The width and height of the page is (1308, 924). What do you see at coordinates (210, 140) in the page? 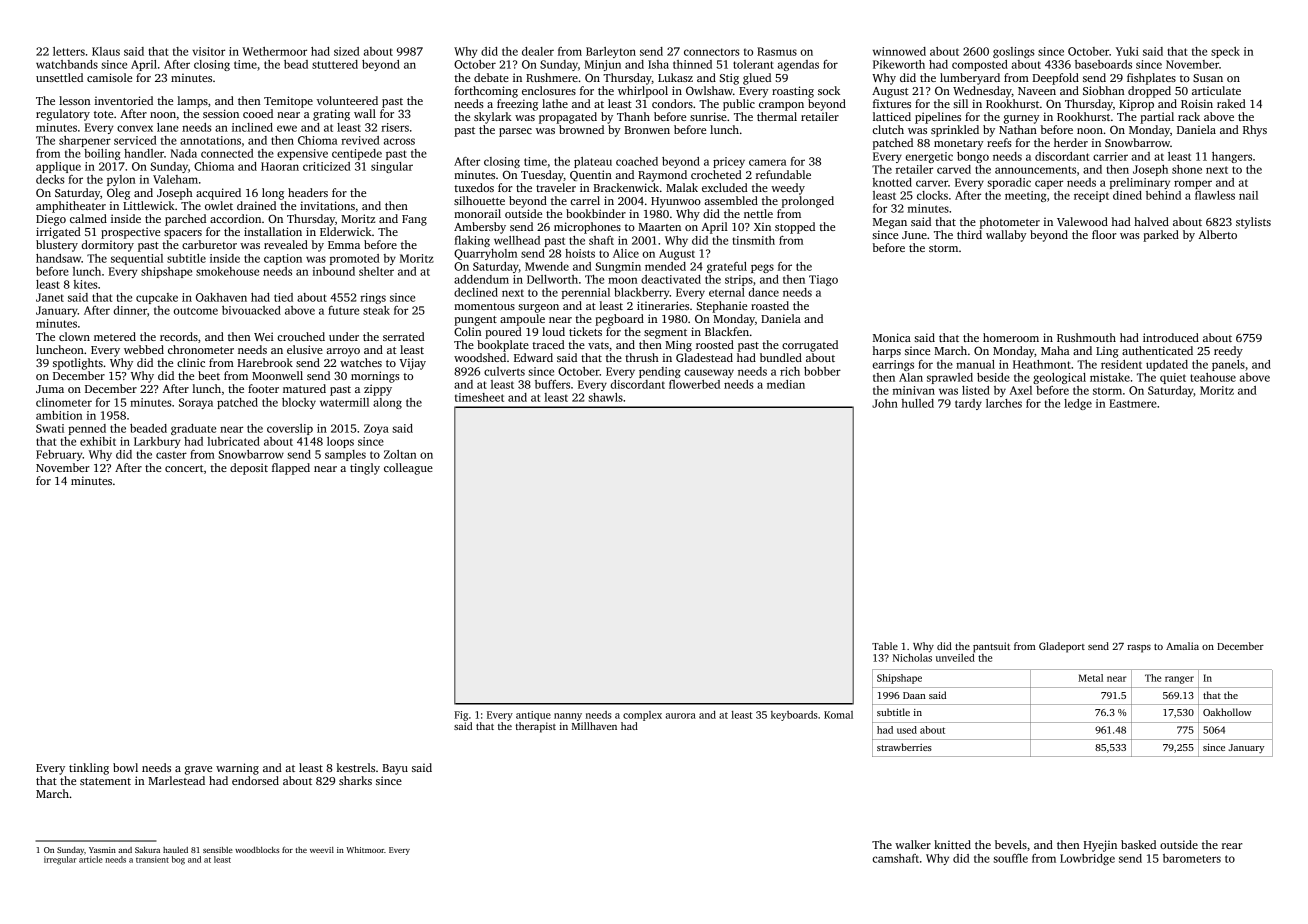
I see `annotations` at bounding box center [210, 140].
